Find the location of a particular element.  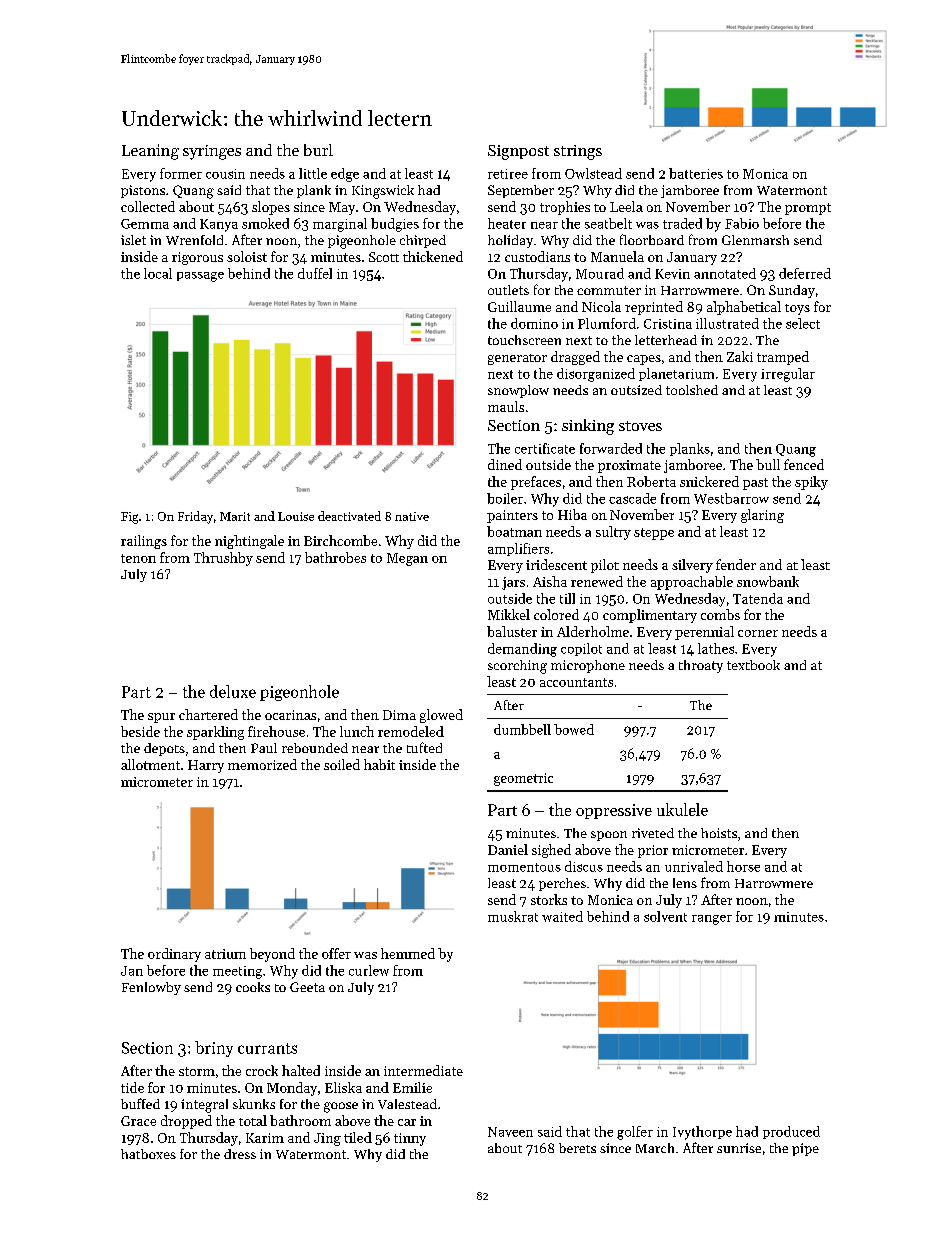

irregular is located at coordinates (788, 375).
